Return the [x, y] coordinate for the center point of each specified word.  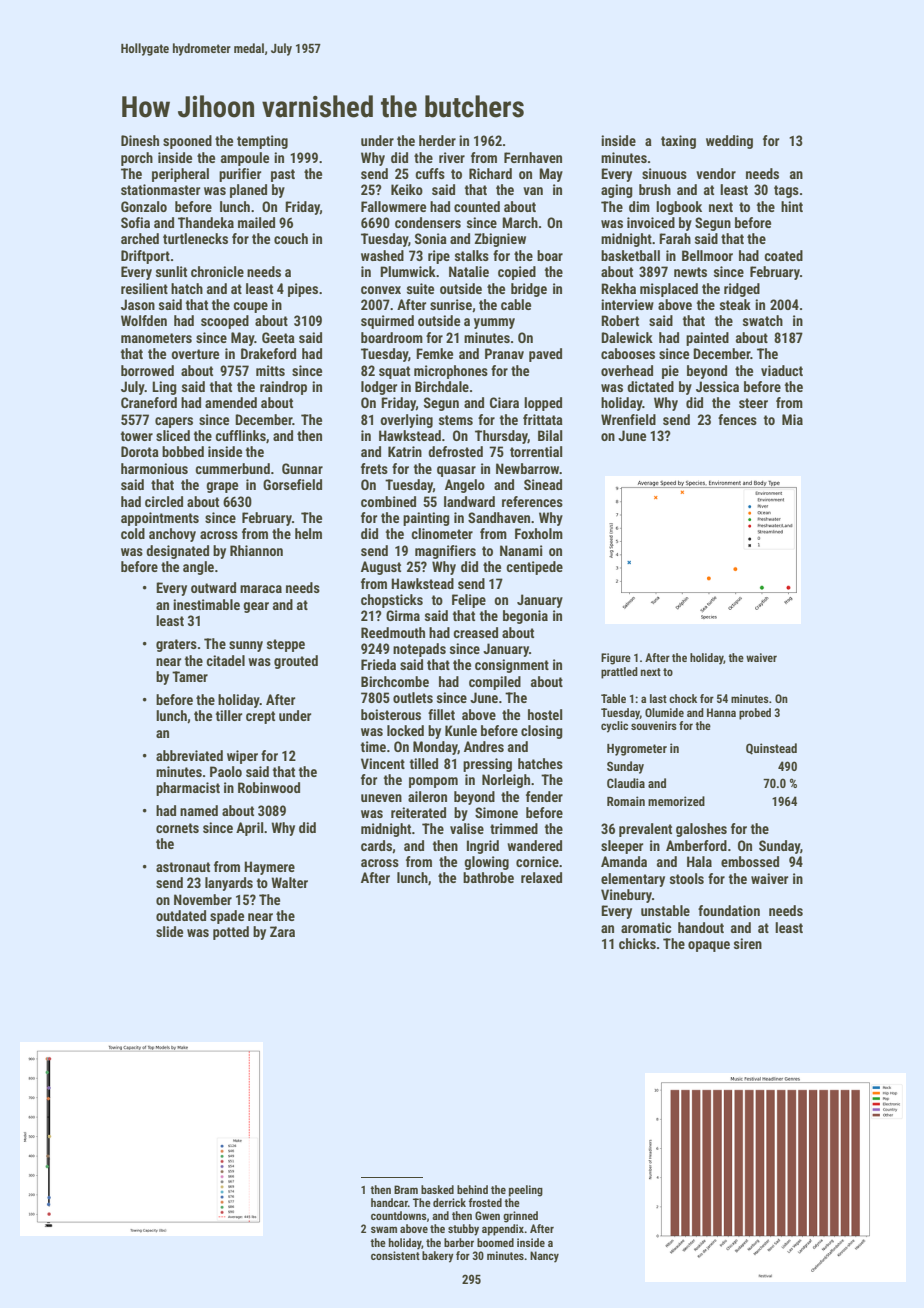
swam [384, 1229]
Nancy [544, 1257]
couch [291, 238]
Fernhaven [533, 157]
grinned [520, 1217]
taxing [678, 142]
